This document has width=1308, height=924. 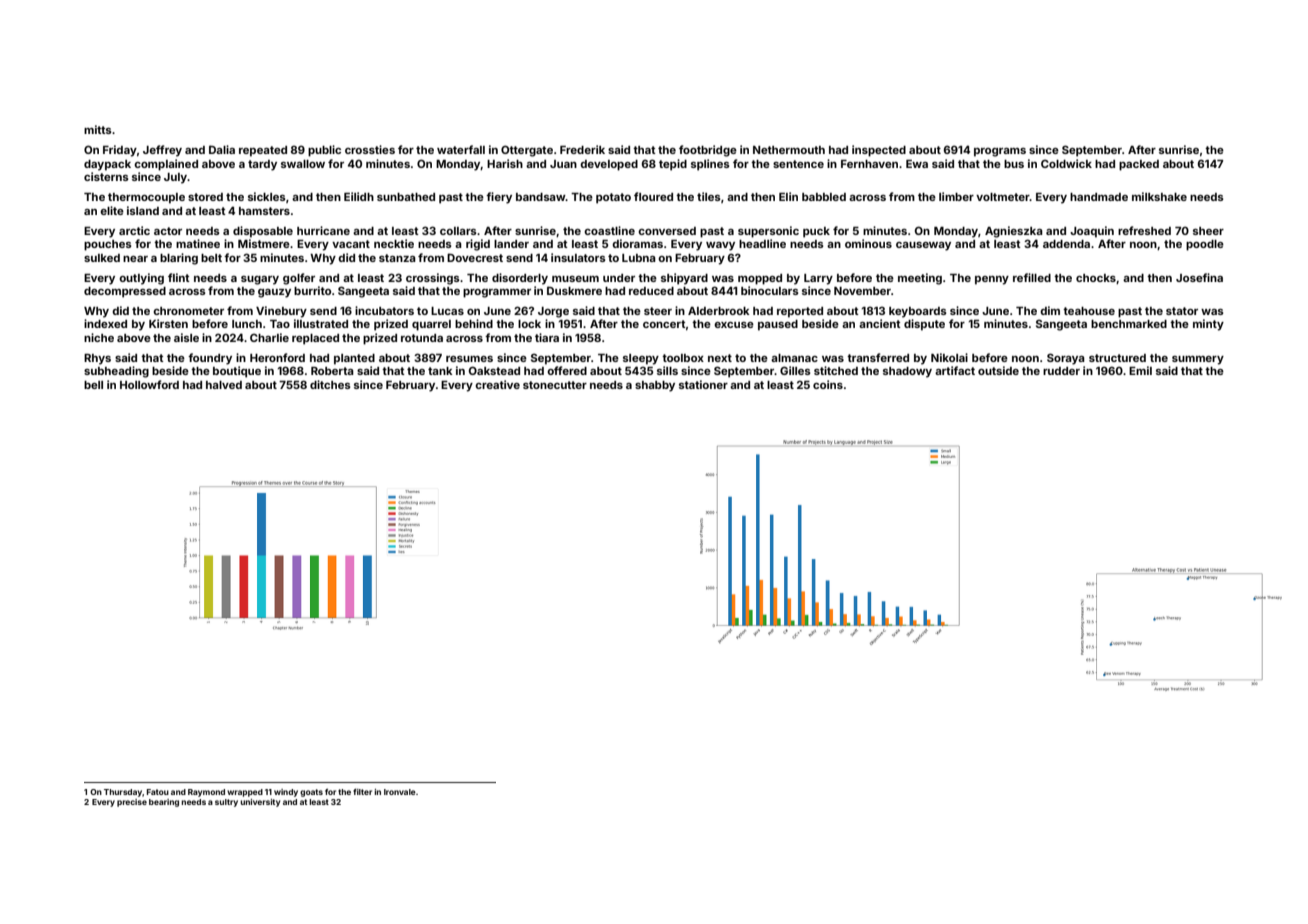 What do you see at coordinates (116, 372) in the document?
I see `subheading` at bounding box center [116, 372].
